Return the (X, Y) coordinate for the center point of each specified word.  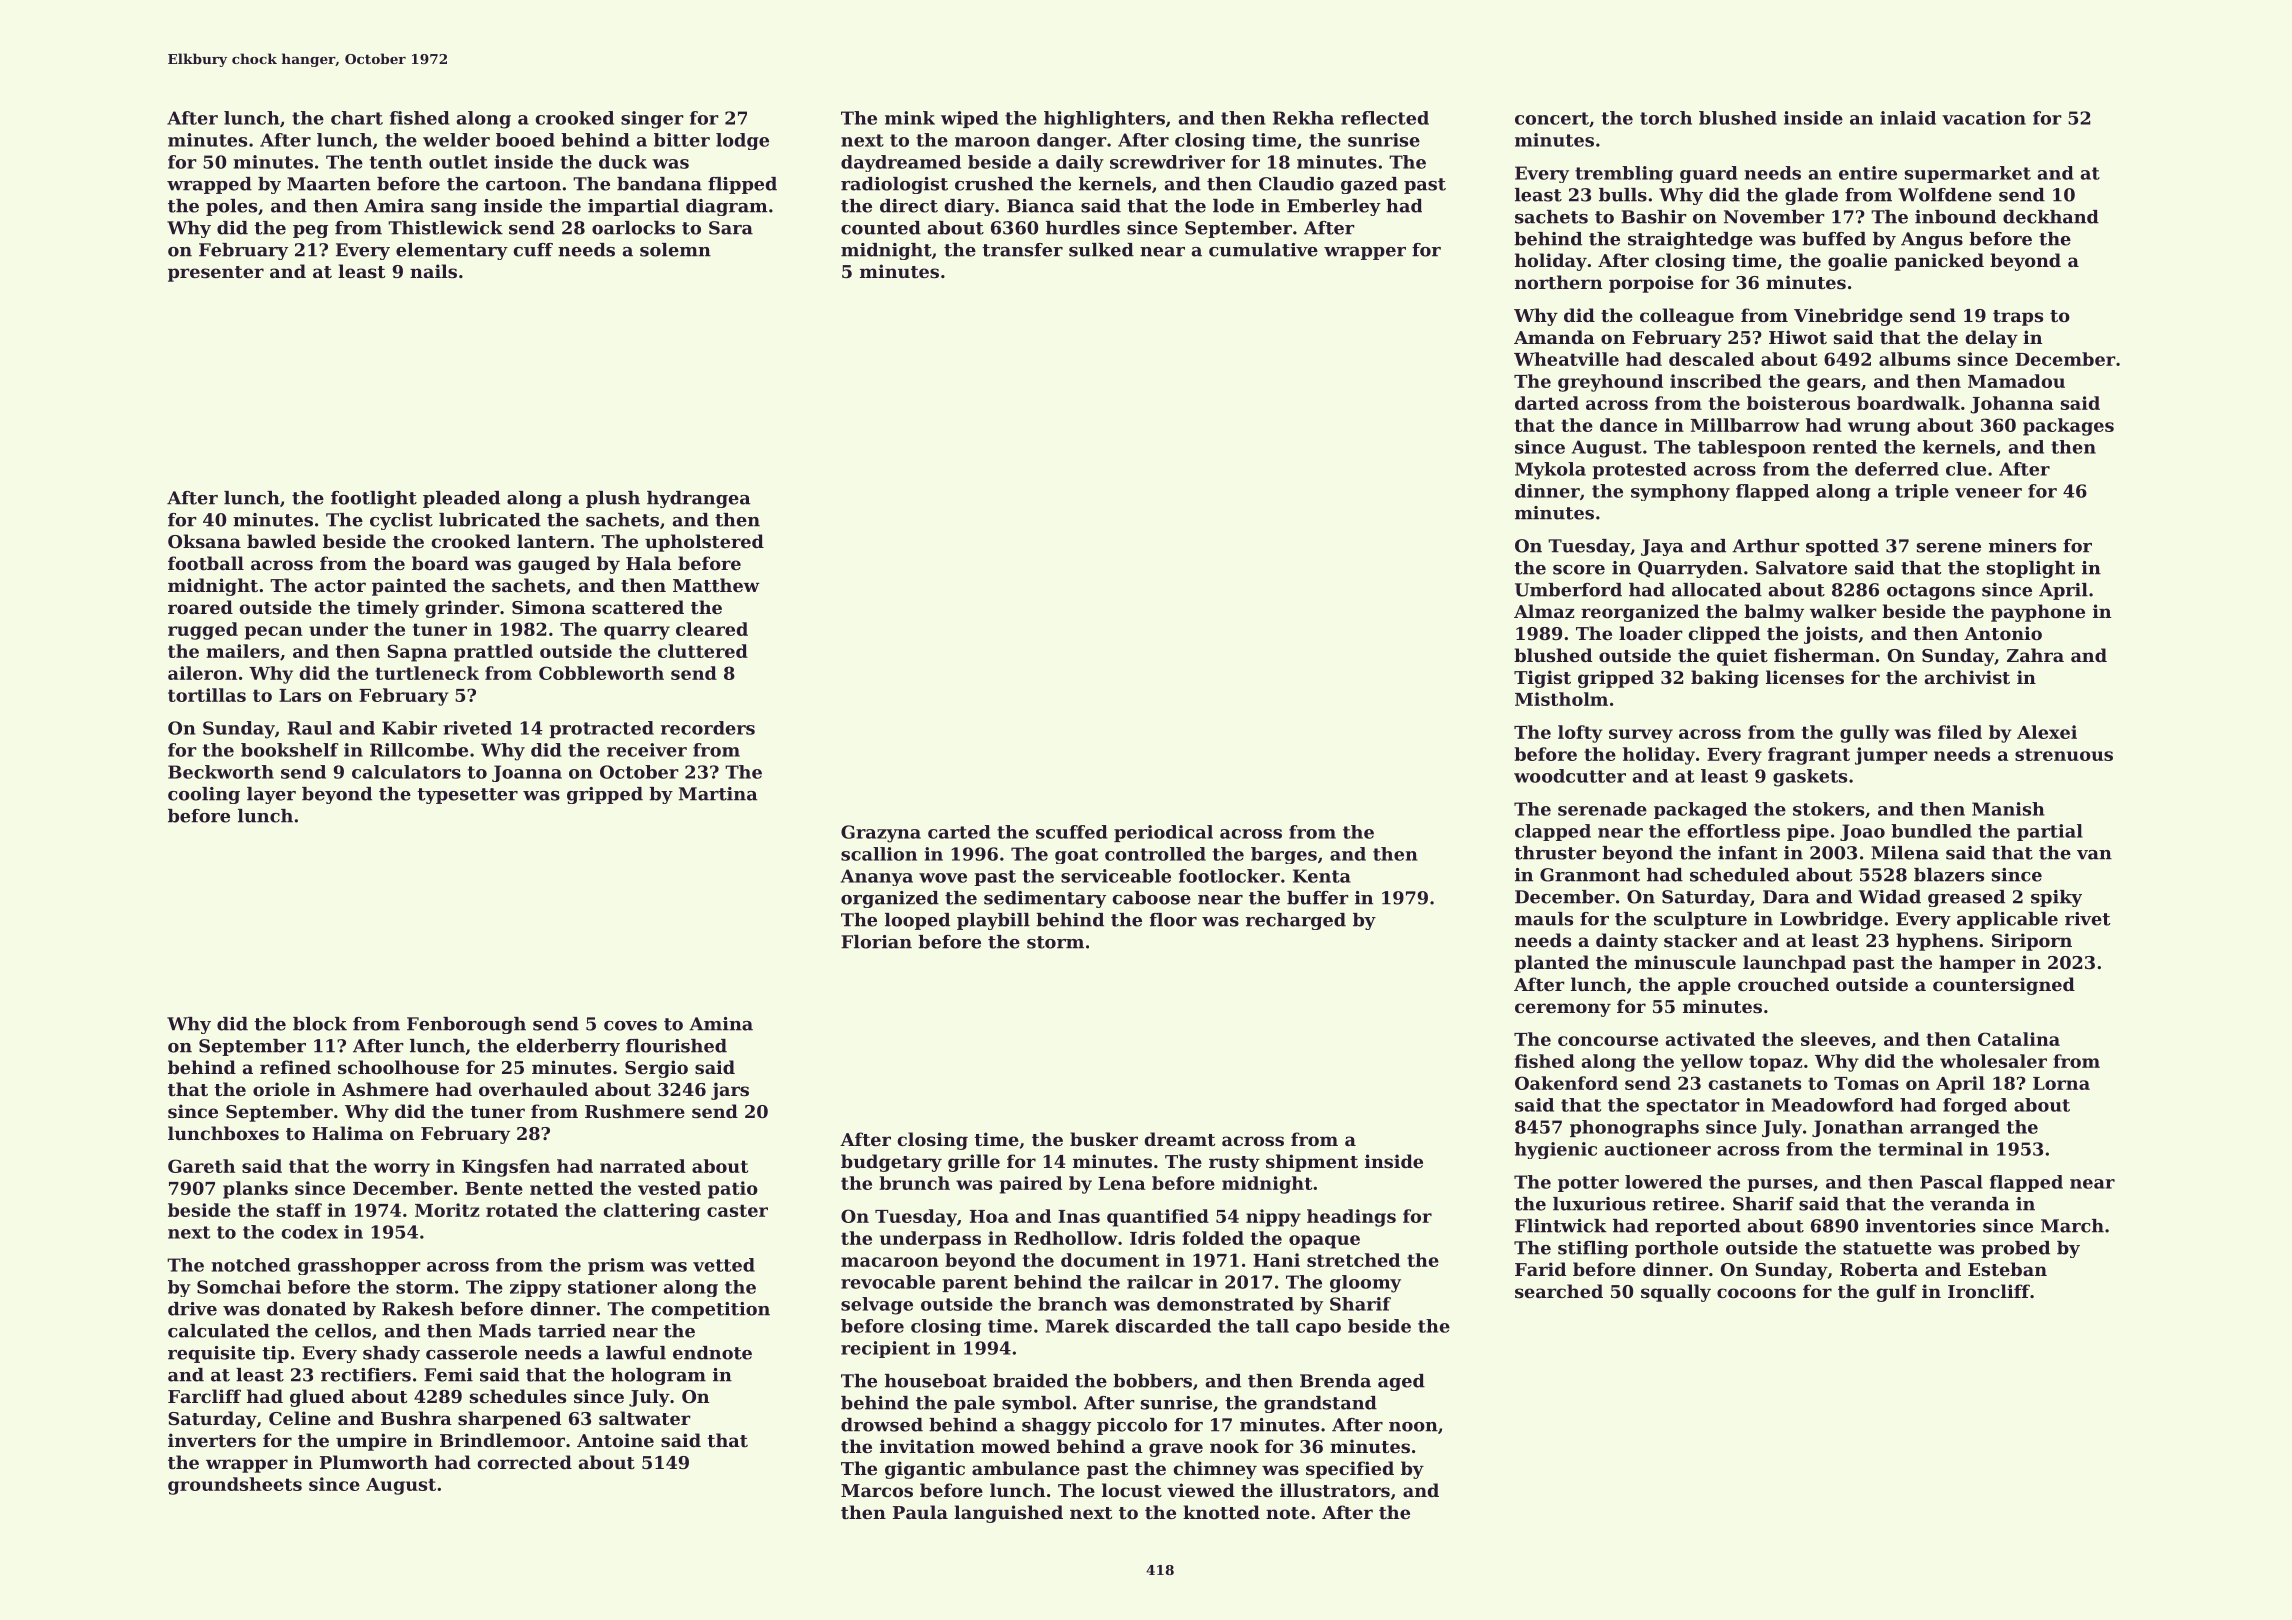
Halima (347, 1133)
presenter (216, 274)
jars (730, 1091)
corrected (524, 1462)
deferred (1897, 469)
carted (959, 832)
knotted (1221, 1512)
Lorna (2061, 1083)
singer (652, 120)
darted (1547, 403)
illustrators (1335, 1490)
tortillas (207, 695)
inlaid (1908, 118)
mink (910, 118)
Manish (2008, 809)
